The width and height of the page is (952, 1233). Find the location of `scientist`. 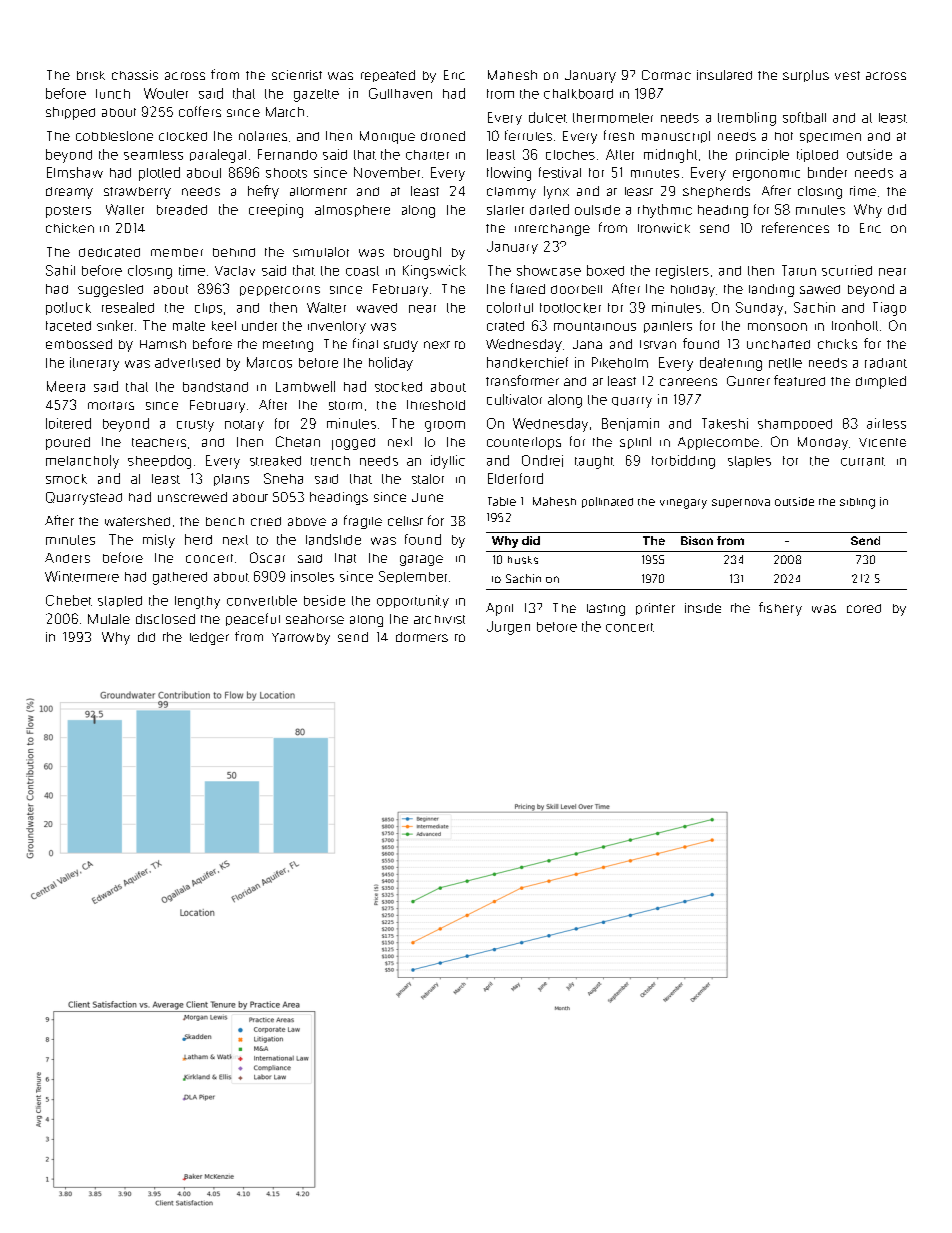

scientist is located at coordinates (297, 75).
